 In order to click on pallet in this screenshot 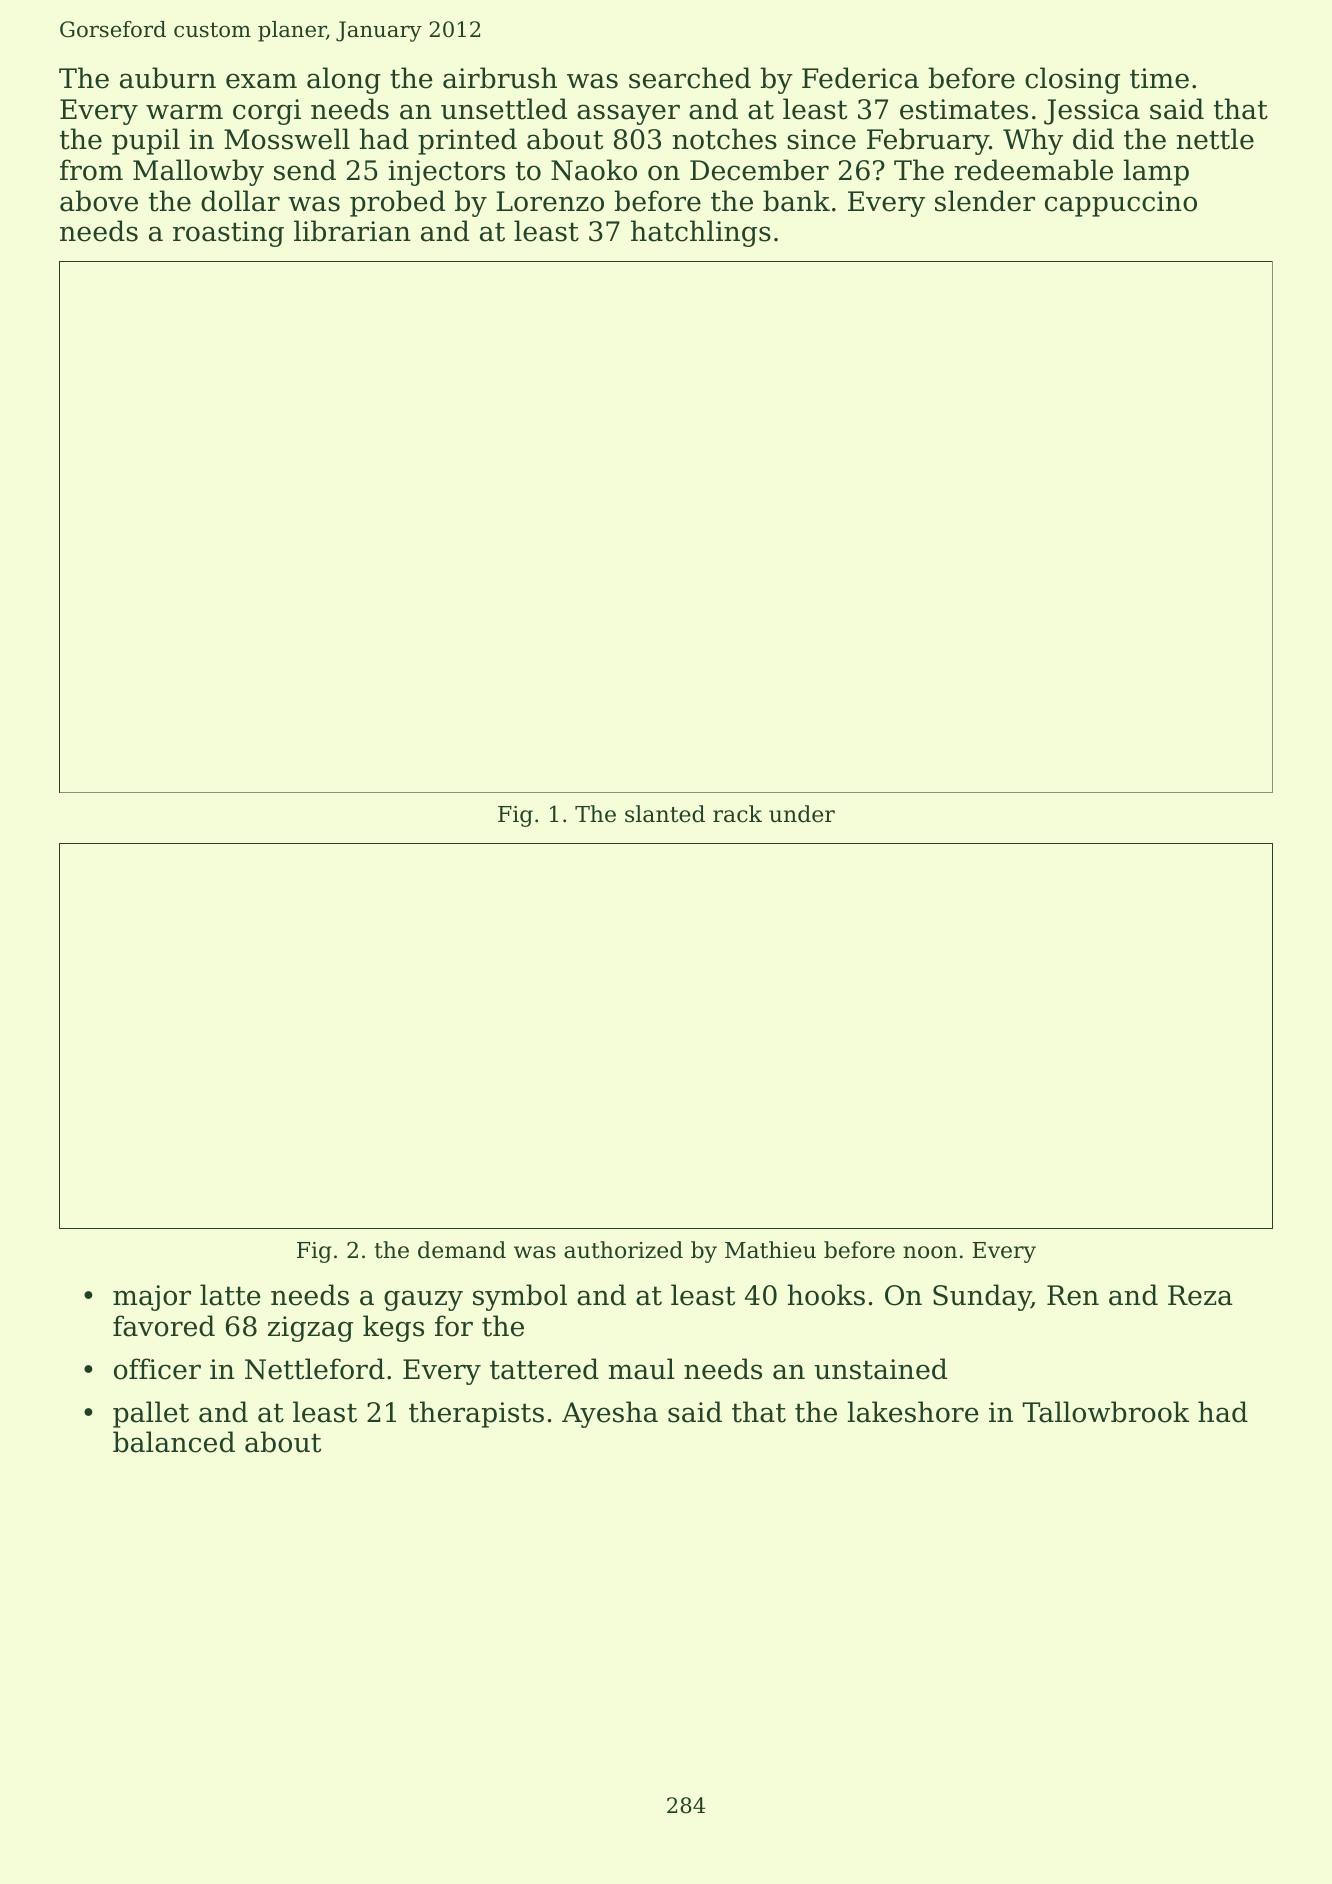, I will do `click(151, 1414)`.
